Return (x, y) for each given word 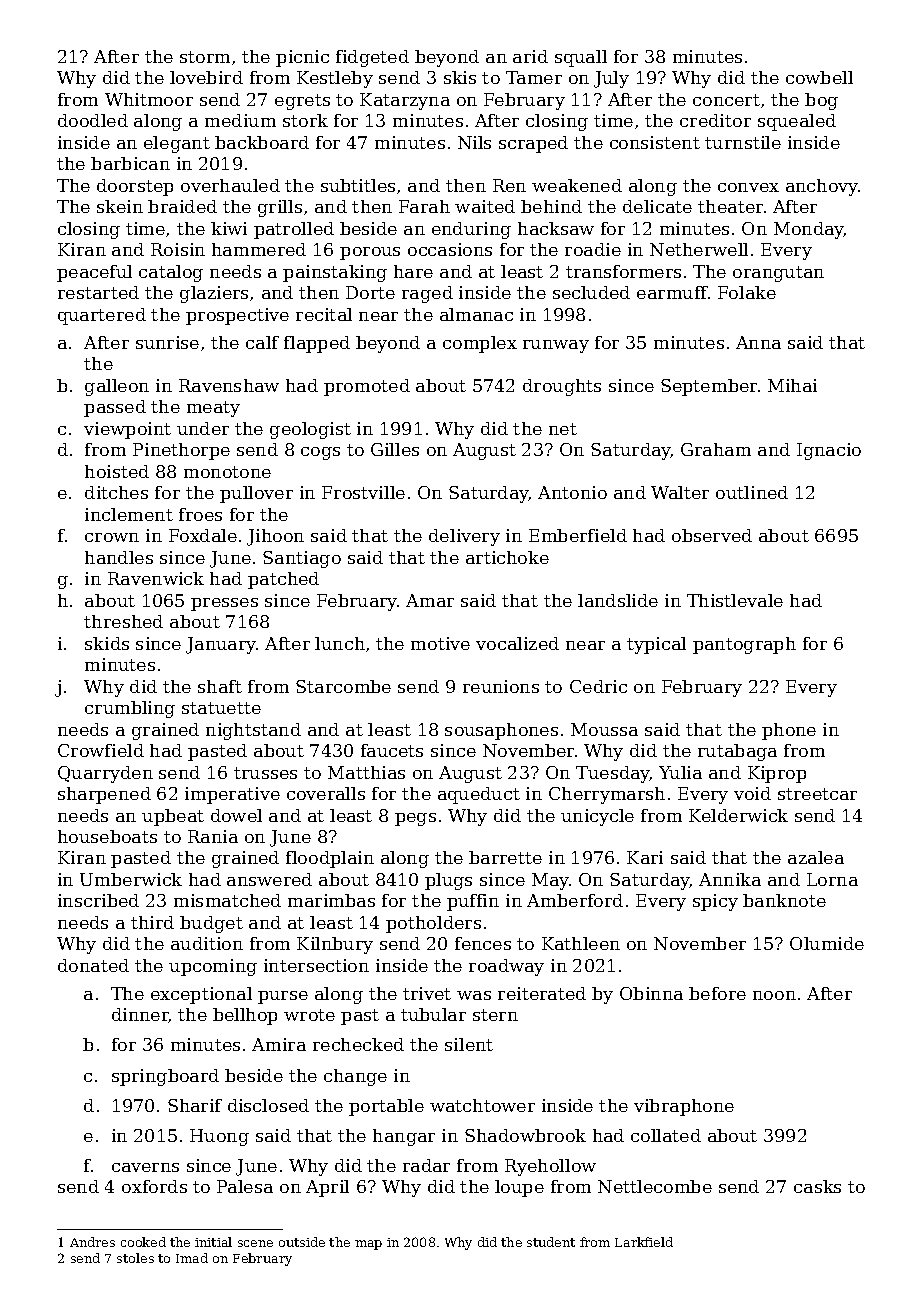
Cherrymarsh (607, 795)
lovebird (206, 77)
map (368, 1245)
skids (107, 643)
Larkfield (644, 1242)
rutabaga (737, 752)
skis (460, 77)
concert (726, 100)
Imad (192, 1258)
